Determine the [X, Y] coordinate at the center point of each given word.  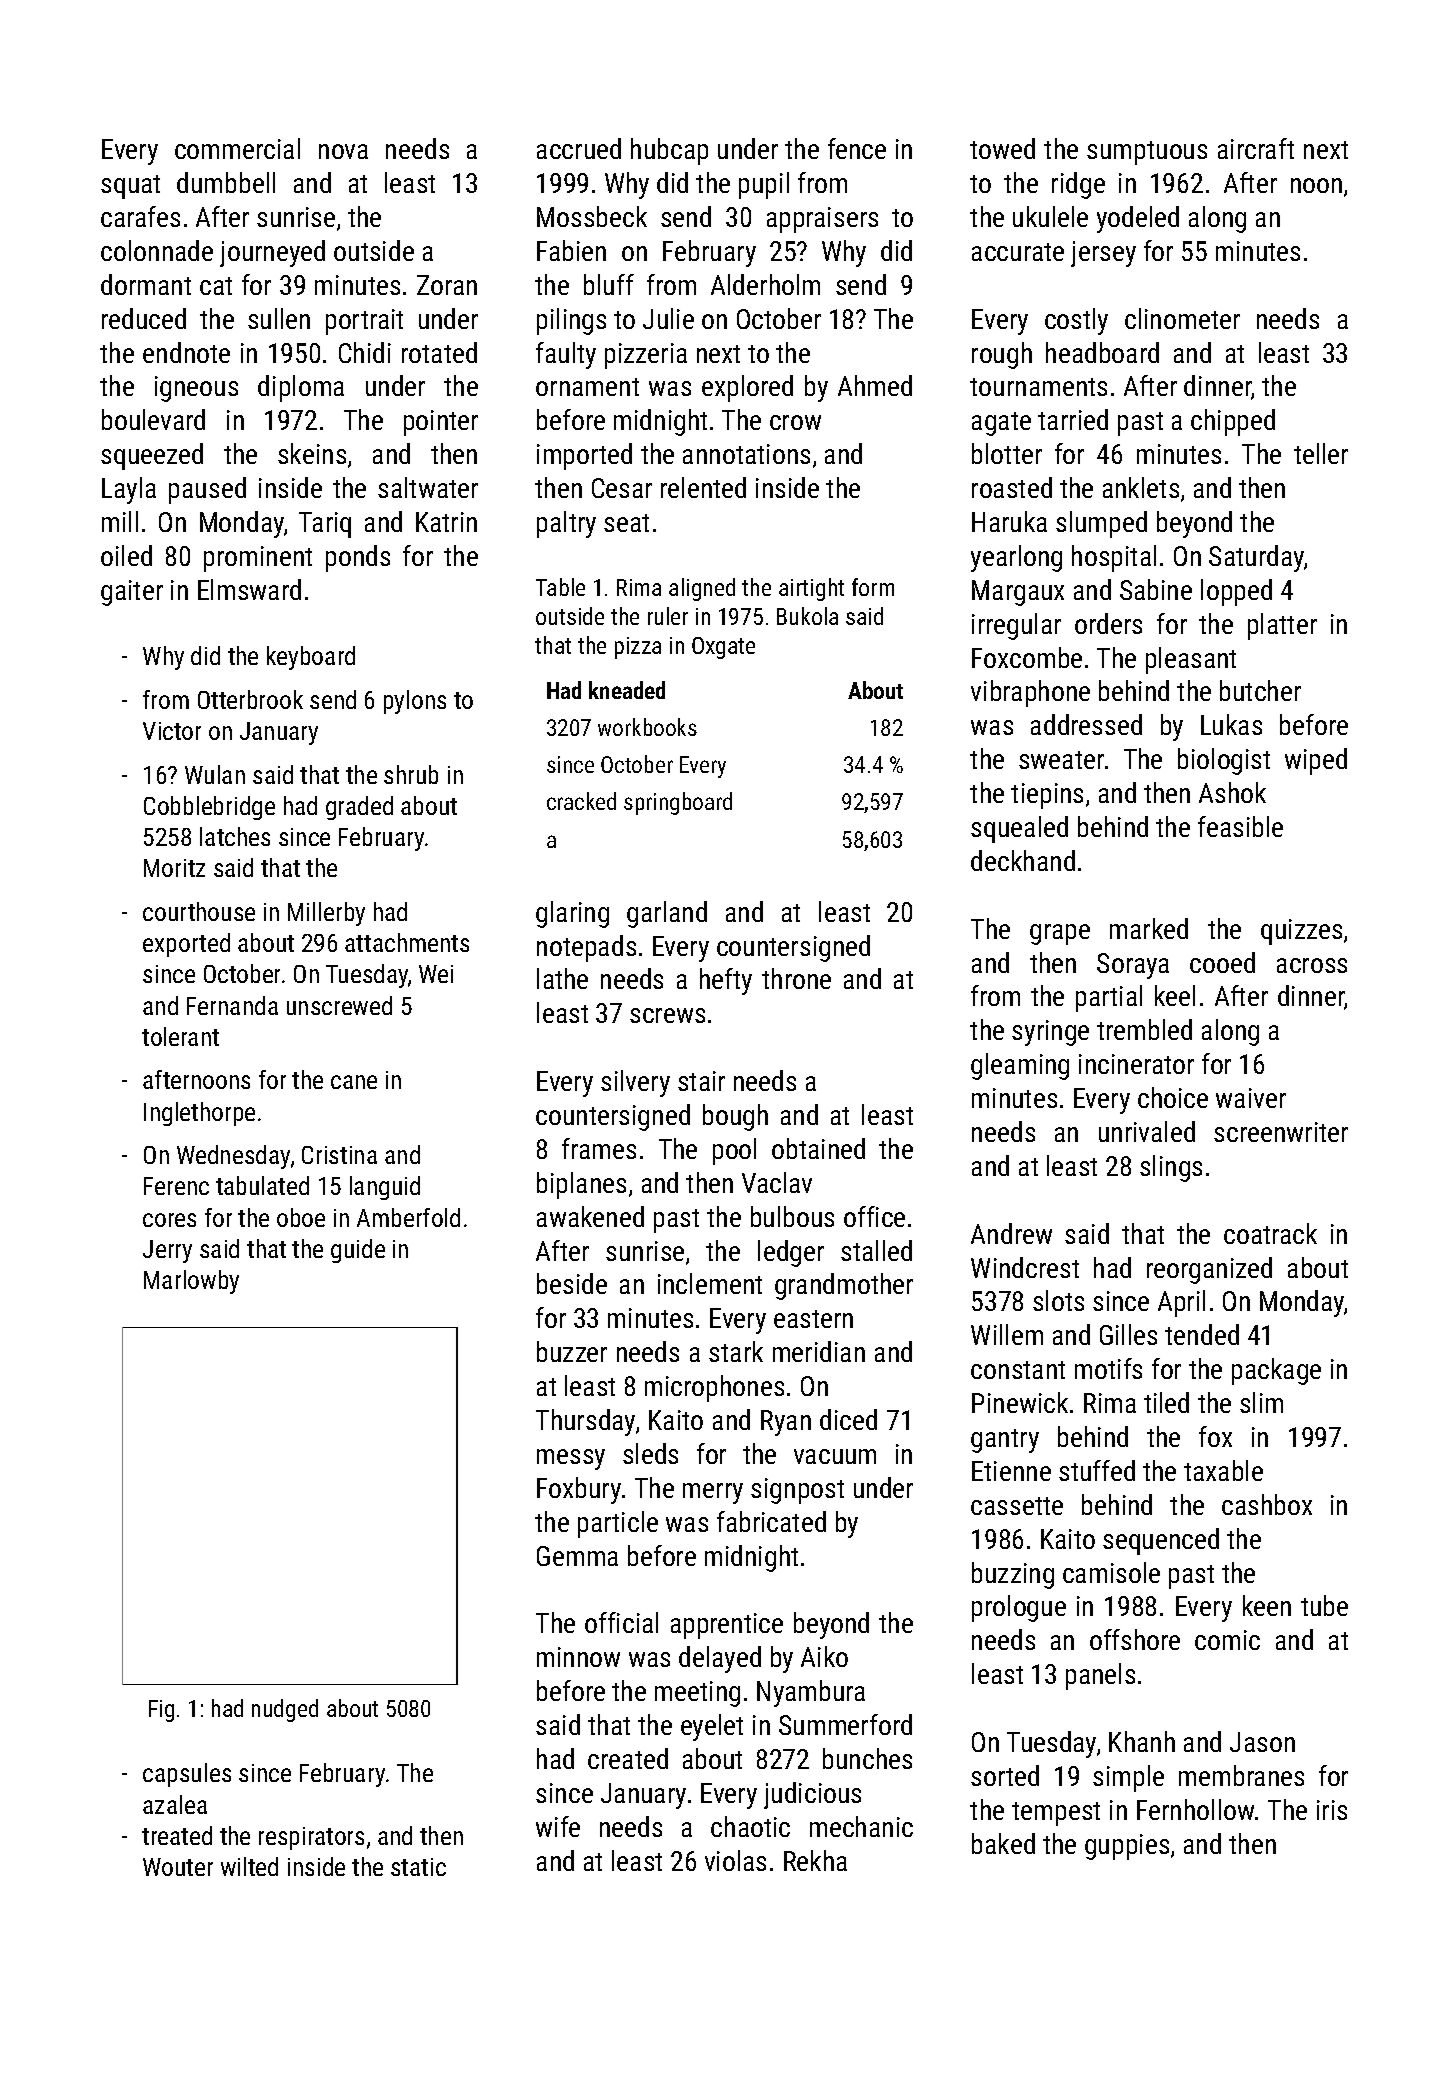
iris [1332, 1810]
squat [130, 187]
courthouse [199, 911]
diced [848, 1419]
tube [1324, 1605]
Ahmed [875, 385]
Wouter [178, 1867]
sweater [1061, 760]
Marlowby [191, 1282]
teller [1321, 453]
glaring [572, 914]
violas [735, 1860]
